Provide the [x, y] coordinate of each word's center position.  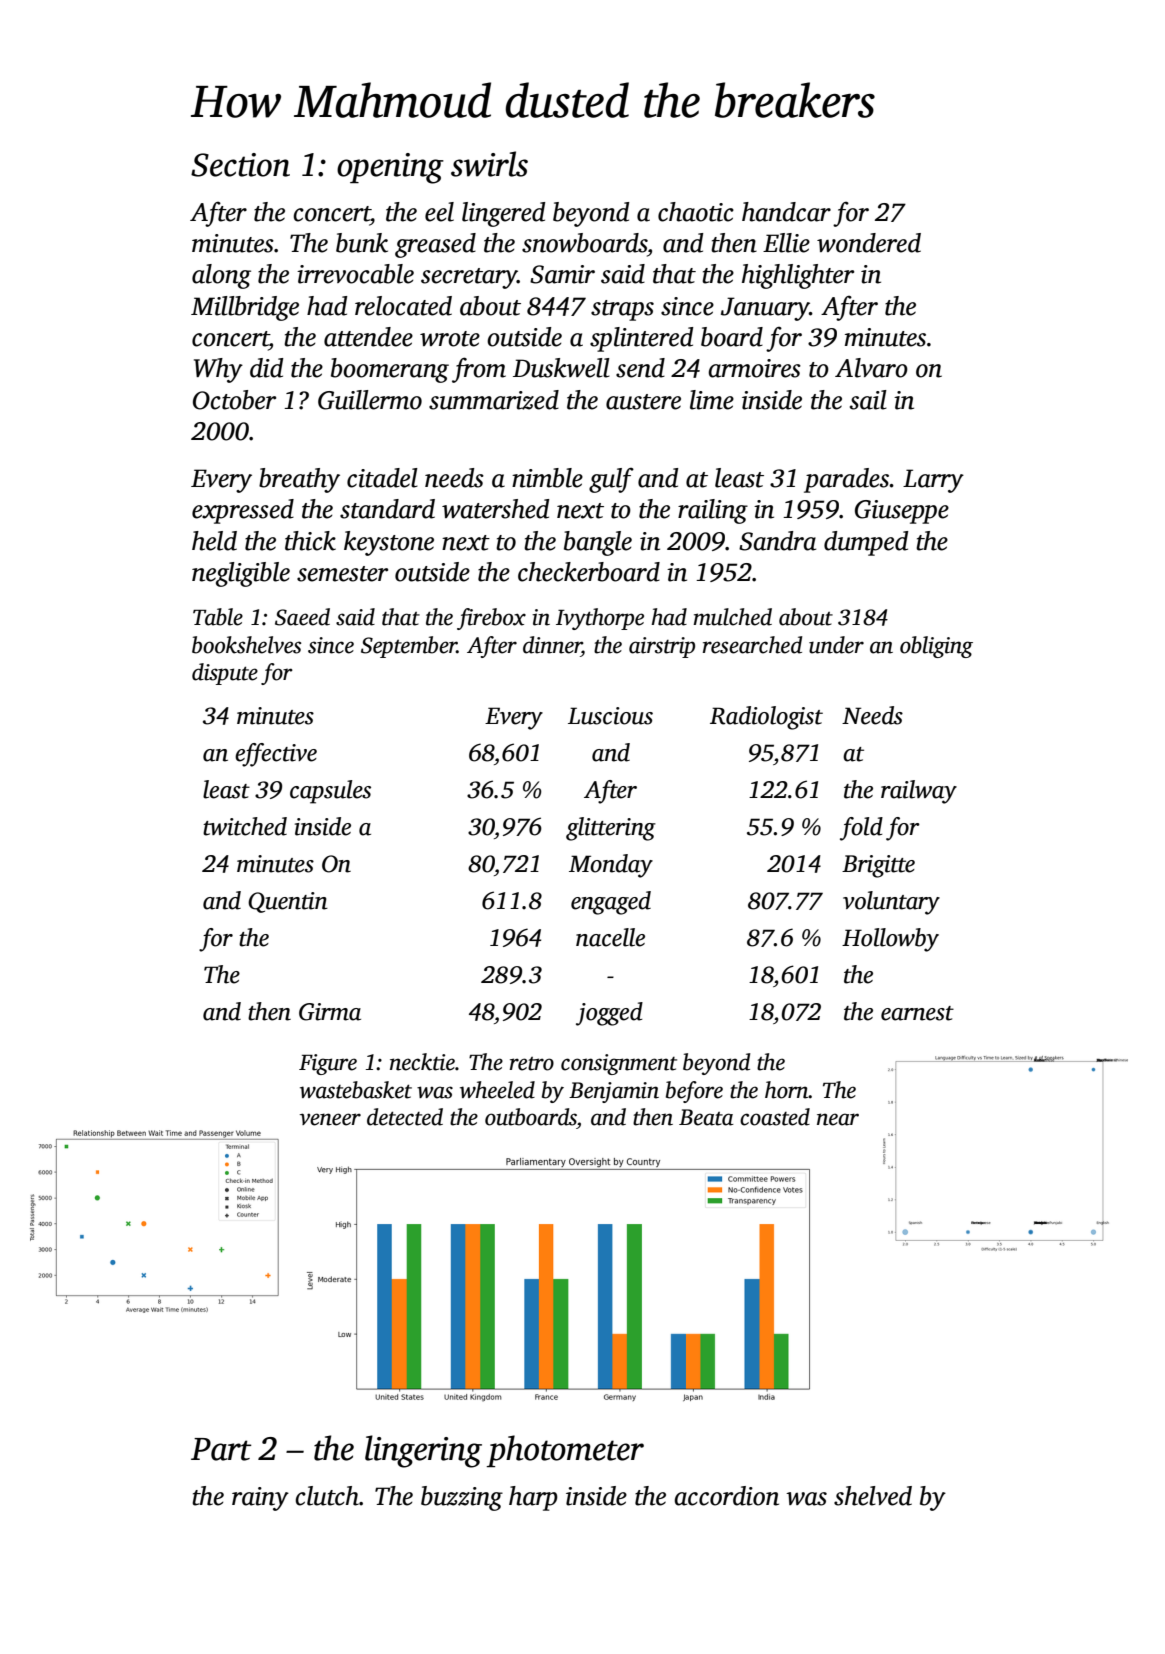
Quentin [288, 902]
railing [713, 511]
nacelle [610, 937]
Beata [706, 1117]
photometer [565, 1451]
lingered [503, 214]
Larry [933, 481]
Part [221, 1449]
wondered [869, 243]
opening [390, 168]
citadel [382, 478]
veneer [330, 1119]
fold [861, 829]
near [838, 1119]
